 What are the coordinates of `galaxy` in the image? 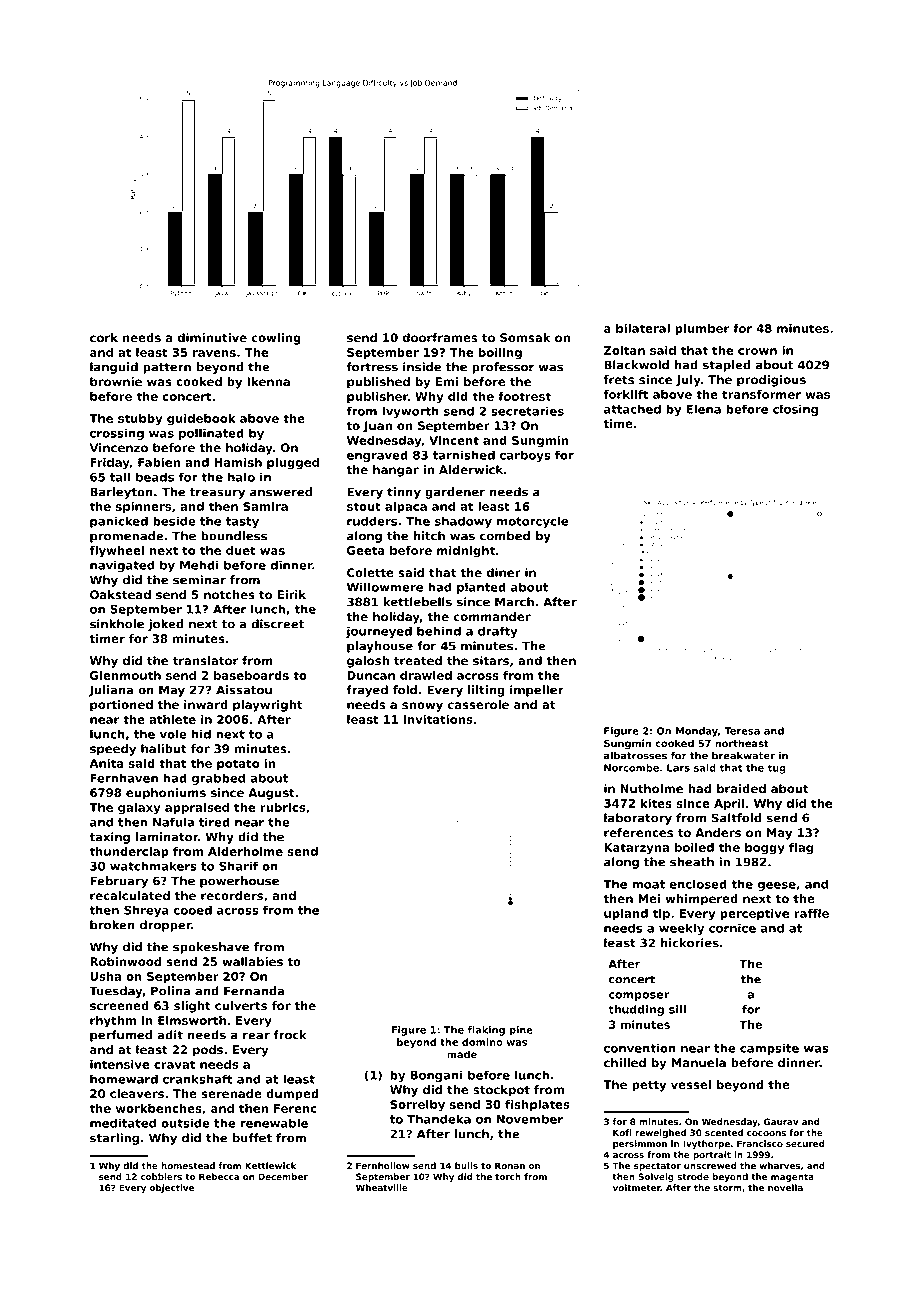 It's located at (139, 809).
